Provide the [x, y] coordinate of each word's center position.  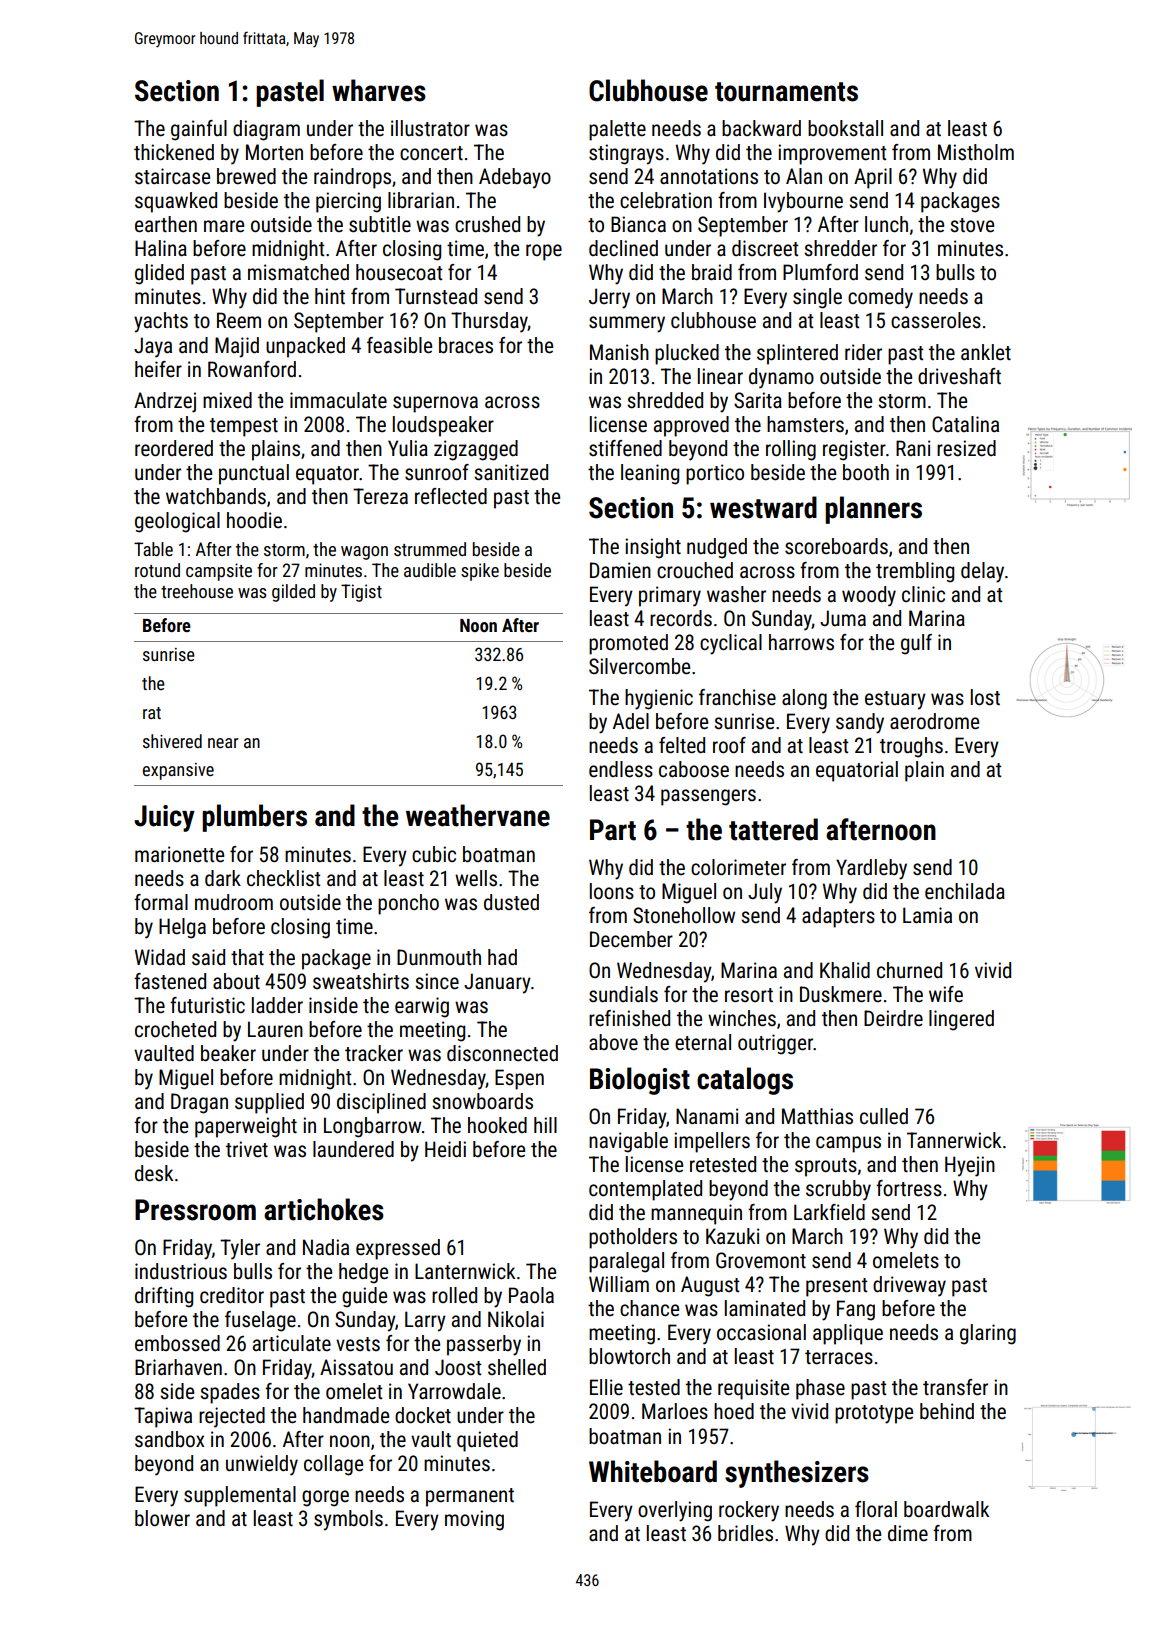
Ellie [606, 1387]
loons [612, 891]
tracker [374, 1053]
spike [480, 572]
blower [162, 1518]
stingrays [626, 154]
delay [982, 572]
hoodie [254, 520]
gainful [199, 130]
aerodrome [934, 721]
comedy [880, 298]
